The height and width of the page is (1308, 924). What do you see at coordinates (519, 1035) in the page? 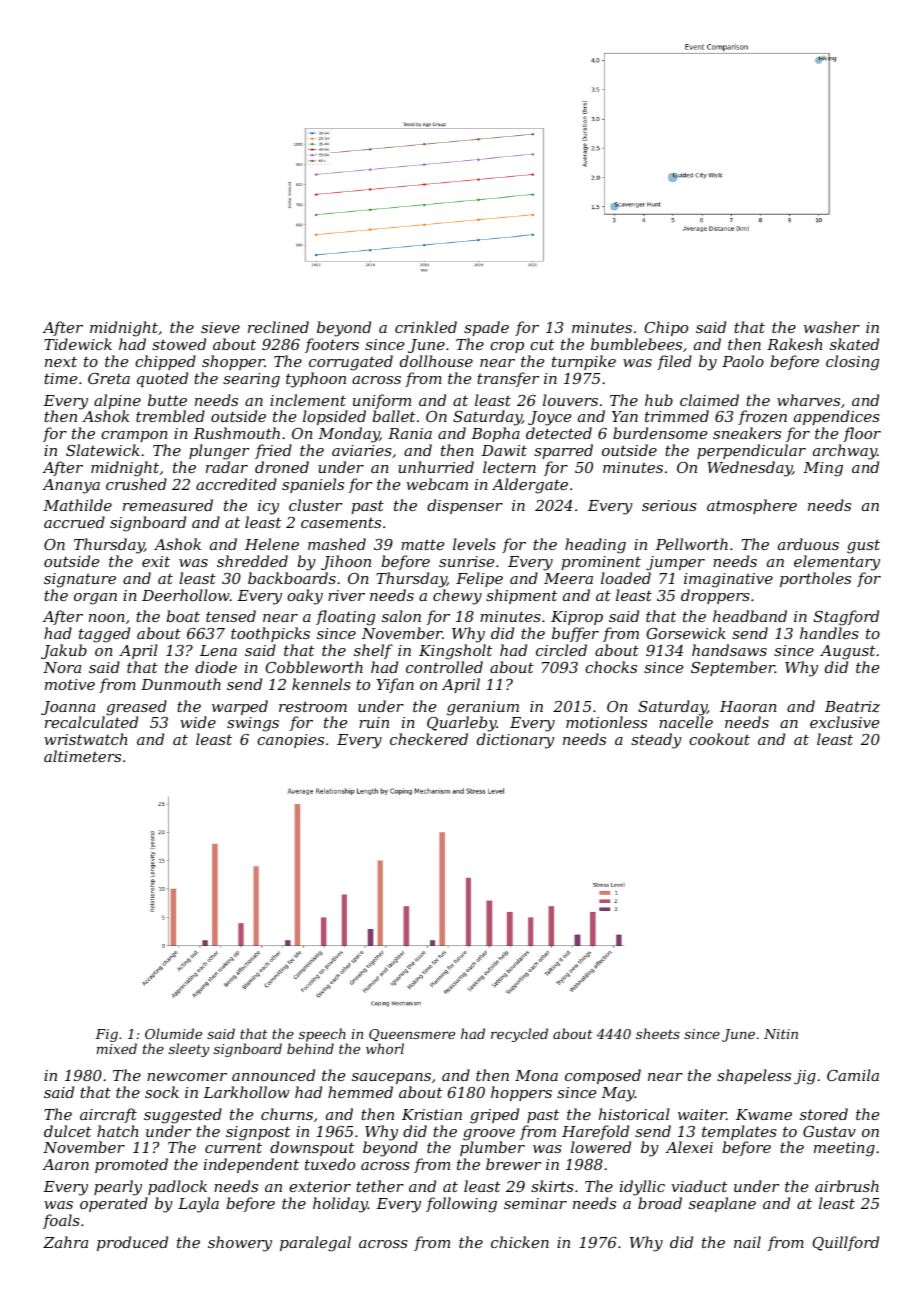
I see `recycled` at bounding box center [519, 1035].
